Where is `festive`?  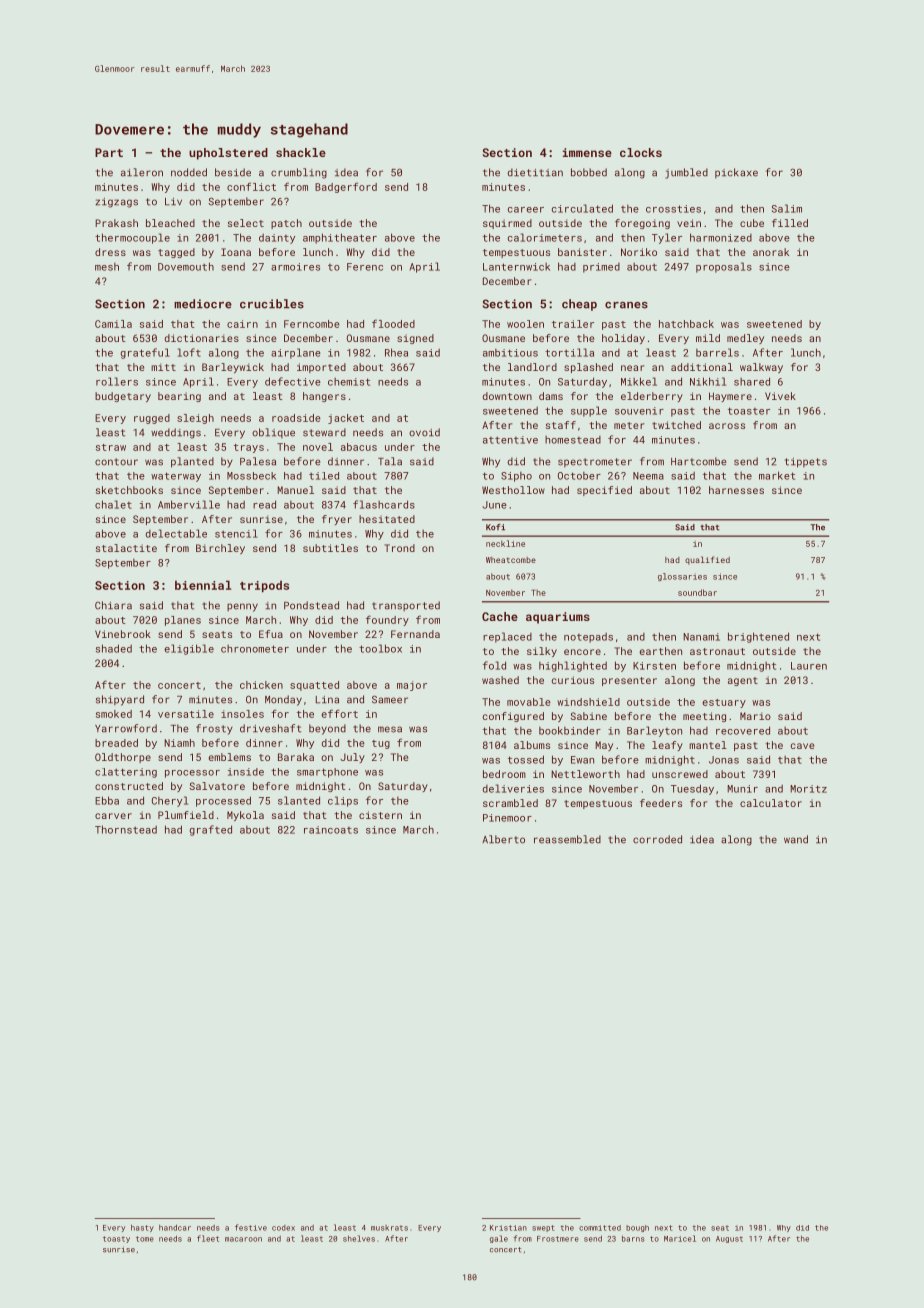
festive is located at coordinates (251, 1227).
